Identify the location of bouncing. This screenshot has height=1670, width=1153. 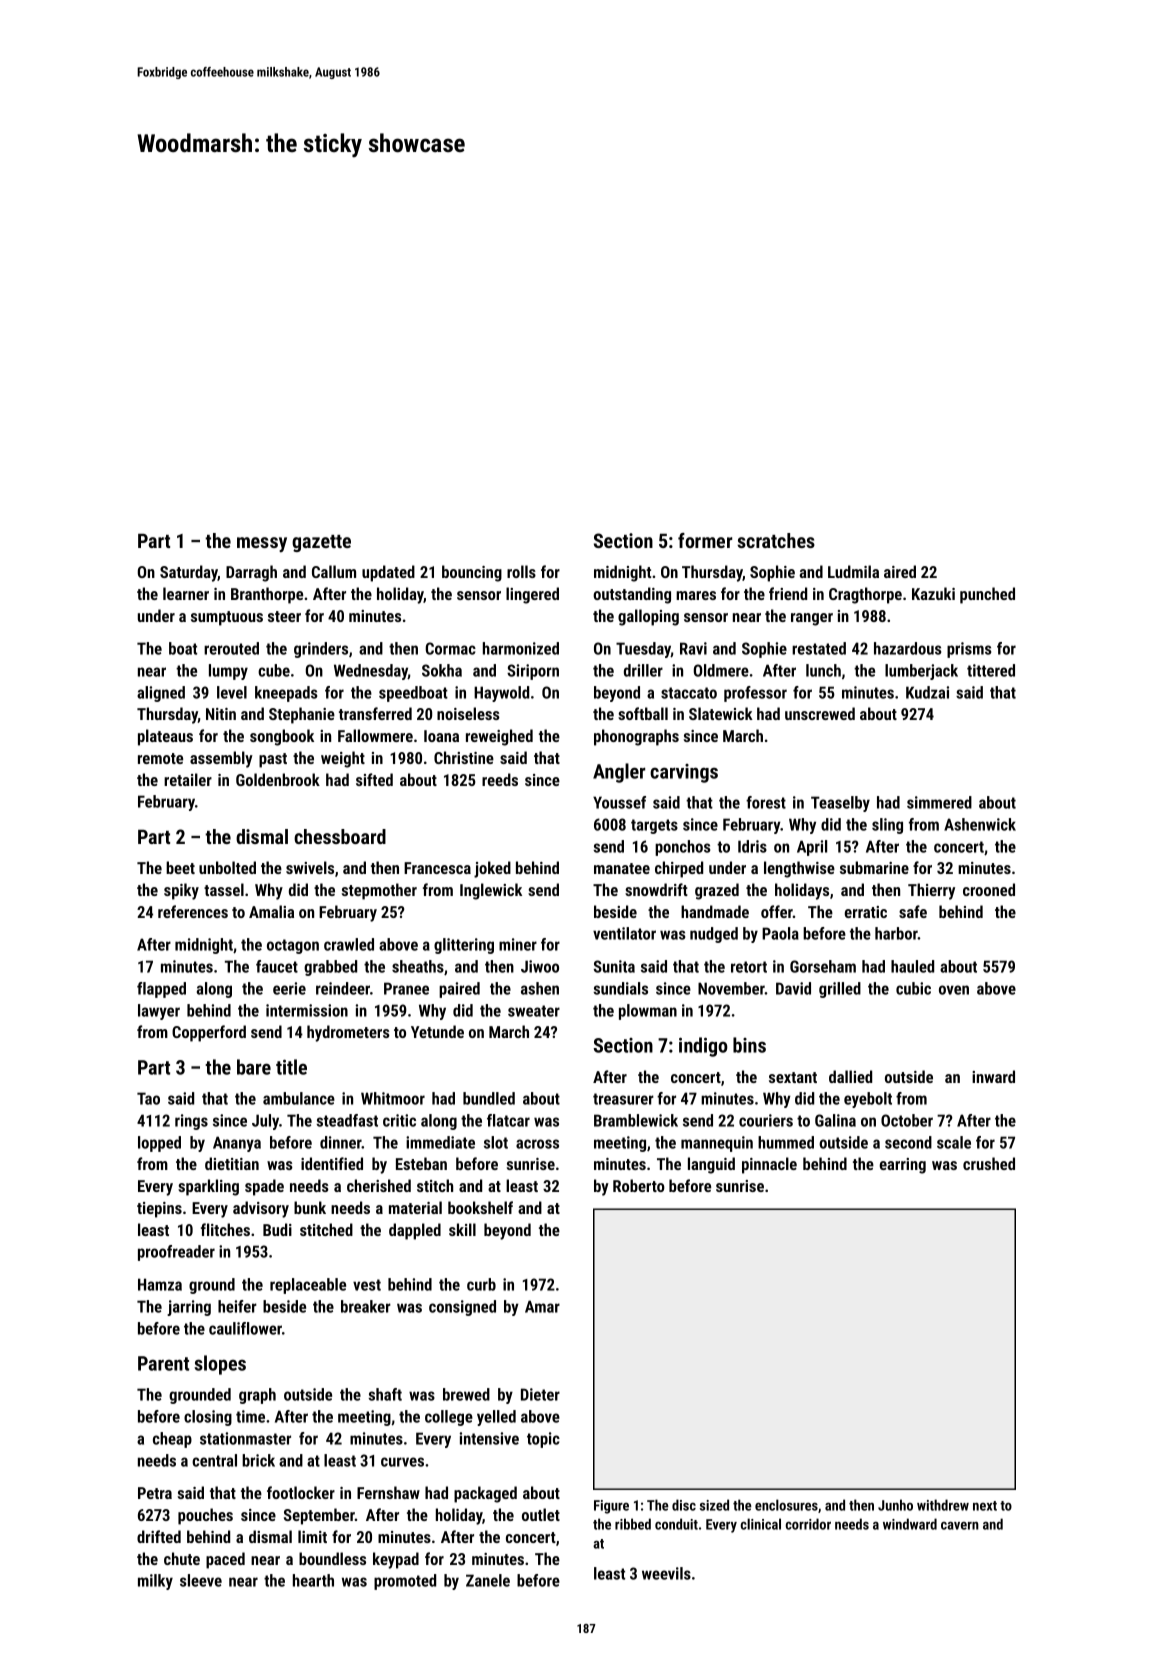
(472, 573).
